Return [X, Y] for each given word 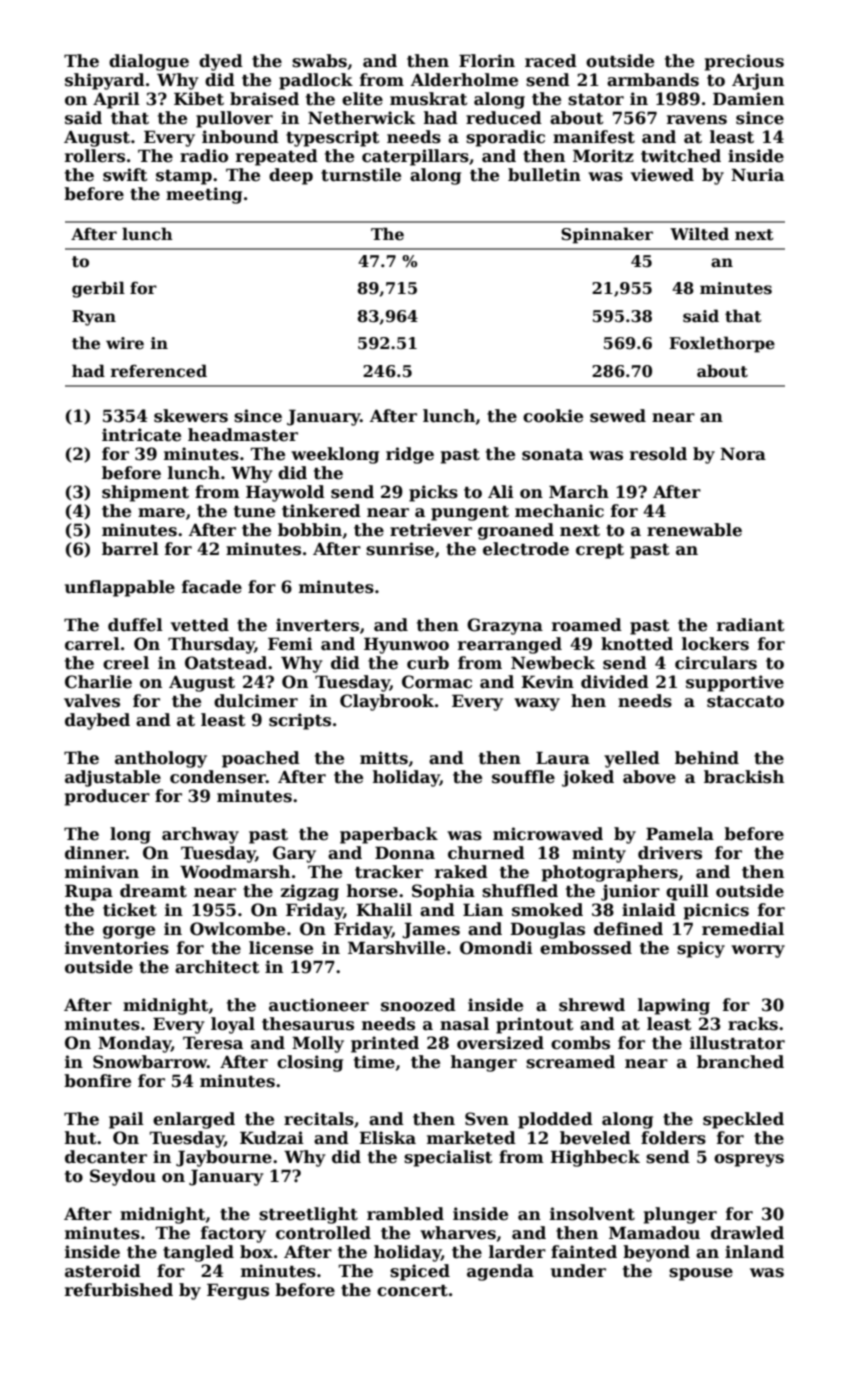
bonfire [97, 1081]
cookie [553, 416]
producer [107, 797]
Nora [743, 454]
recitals [319, 1119]
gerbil [98, 289]
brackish [744, 777]
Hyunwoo [406, 645]
